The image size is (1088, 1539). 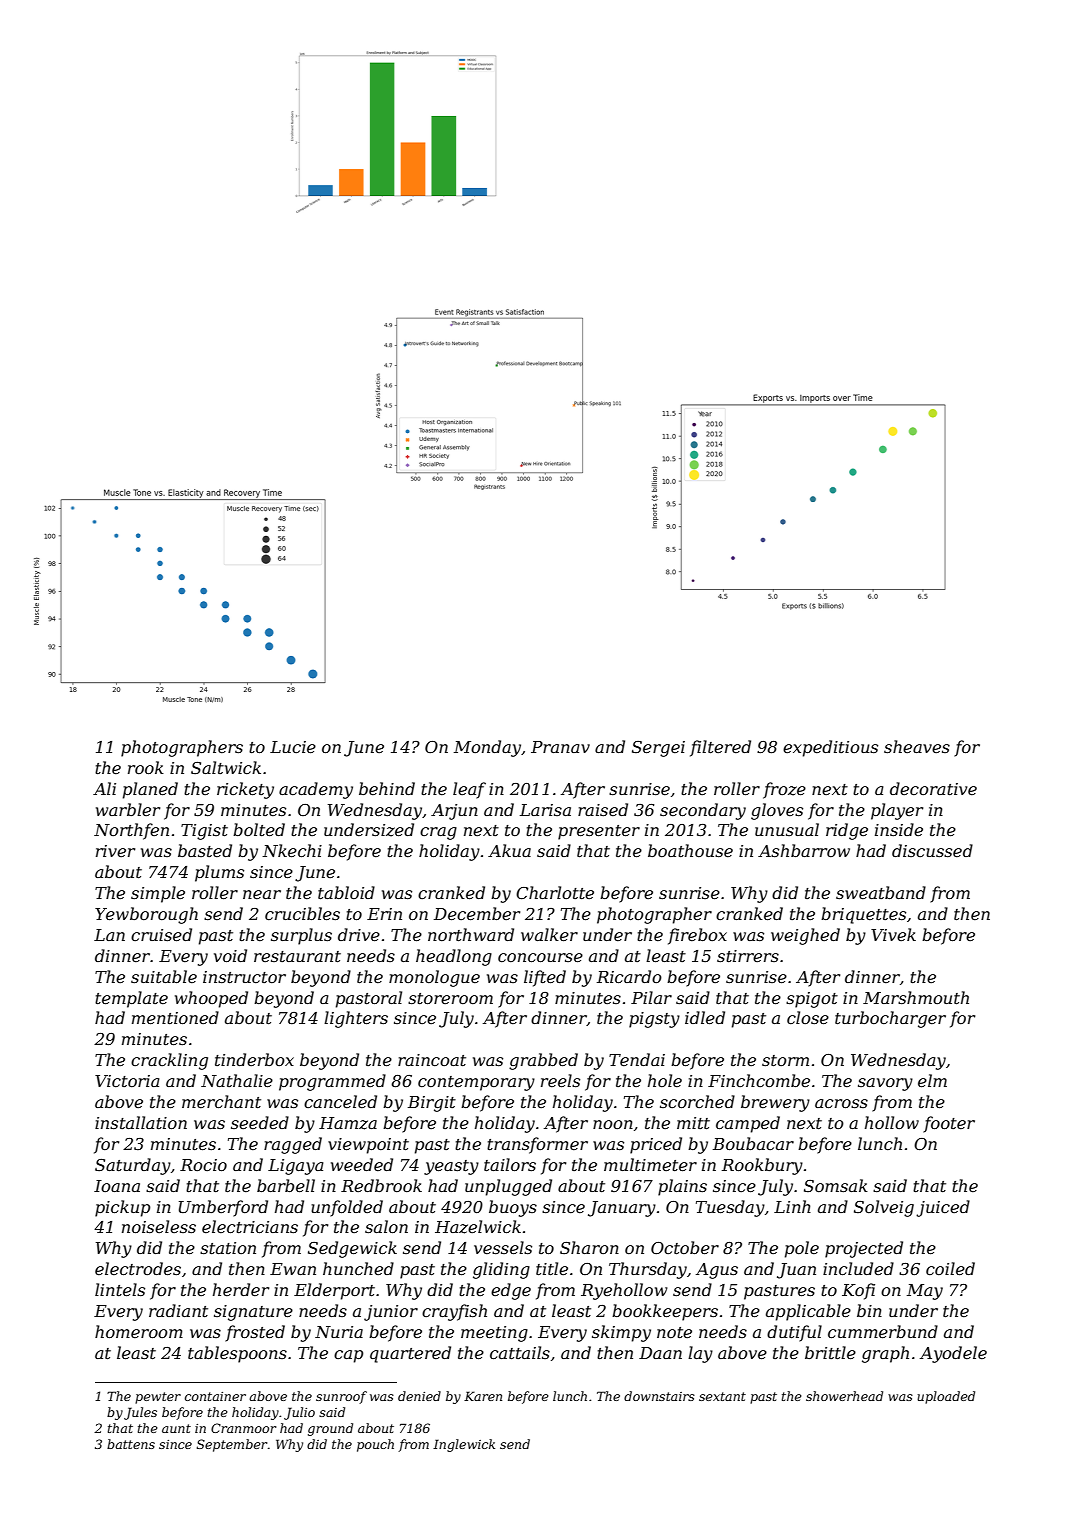 I want to click on Agus, so click(x=717, y=1271).
